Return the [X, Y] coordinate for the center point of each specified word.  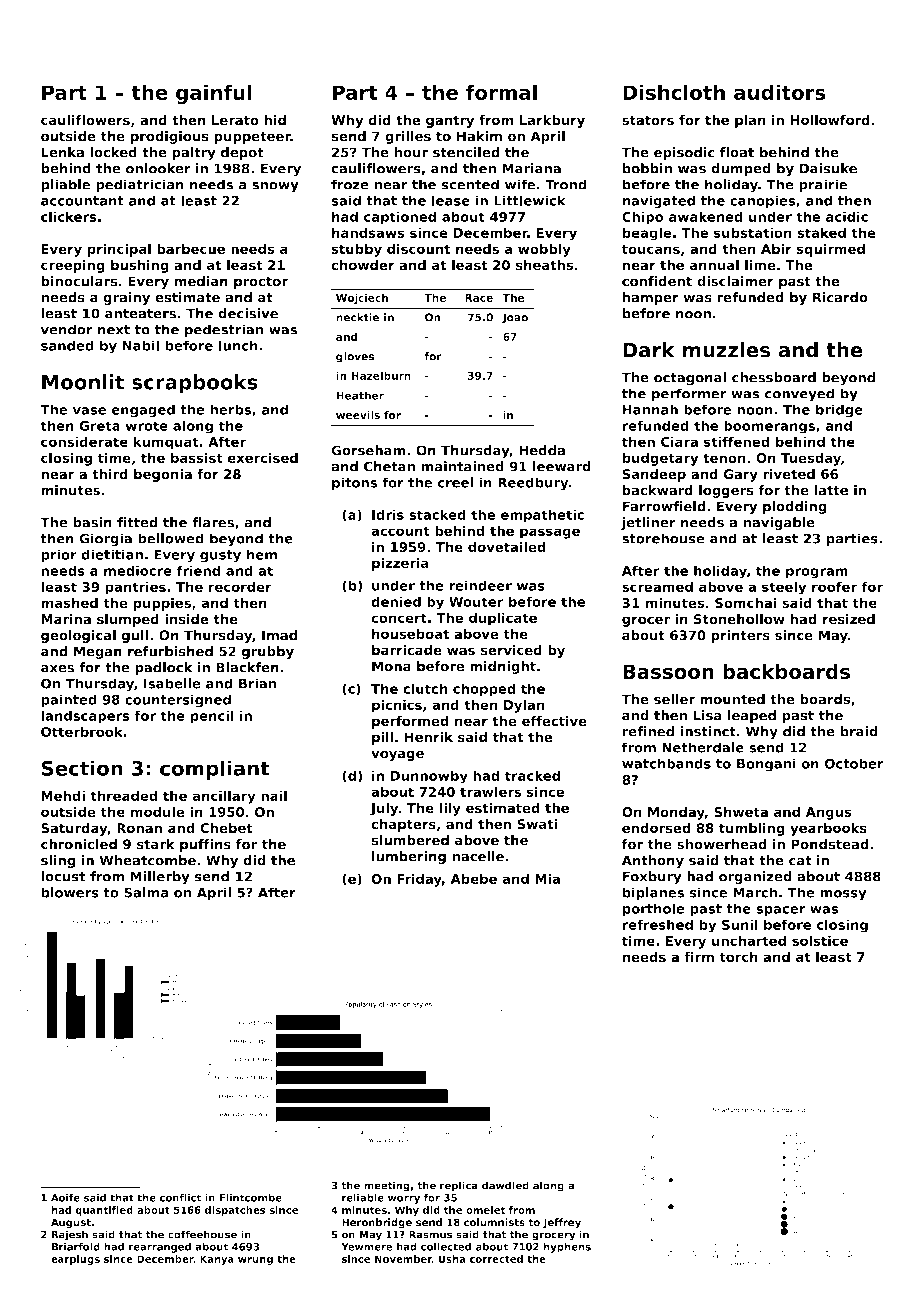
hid [275, 120]
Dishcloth [674, 92]
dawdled [505, 1185]
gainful [214, 94]
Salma [146, 892]
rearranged [160, 1247]
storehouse [663, 538]
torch [738, 956]
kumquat [166, 443]
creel [455, 482]
